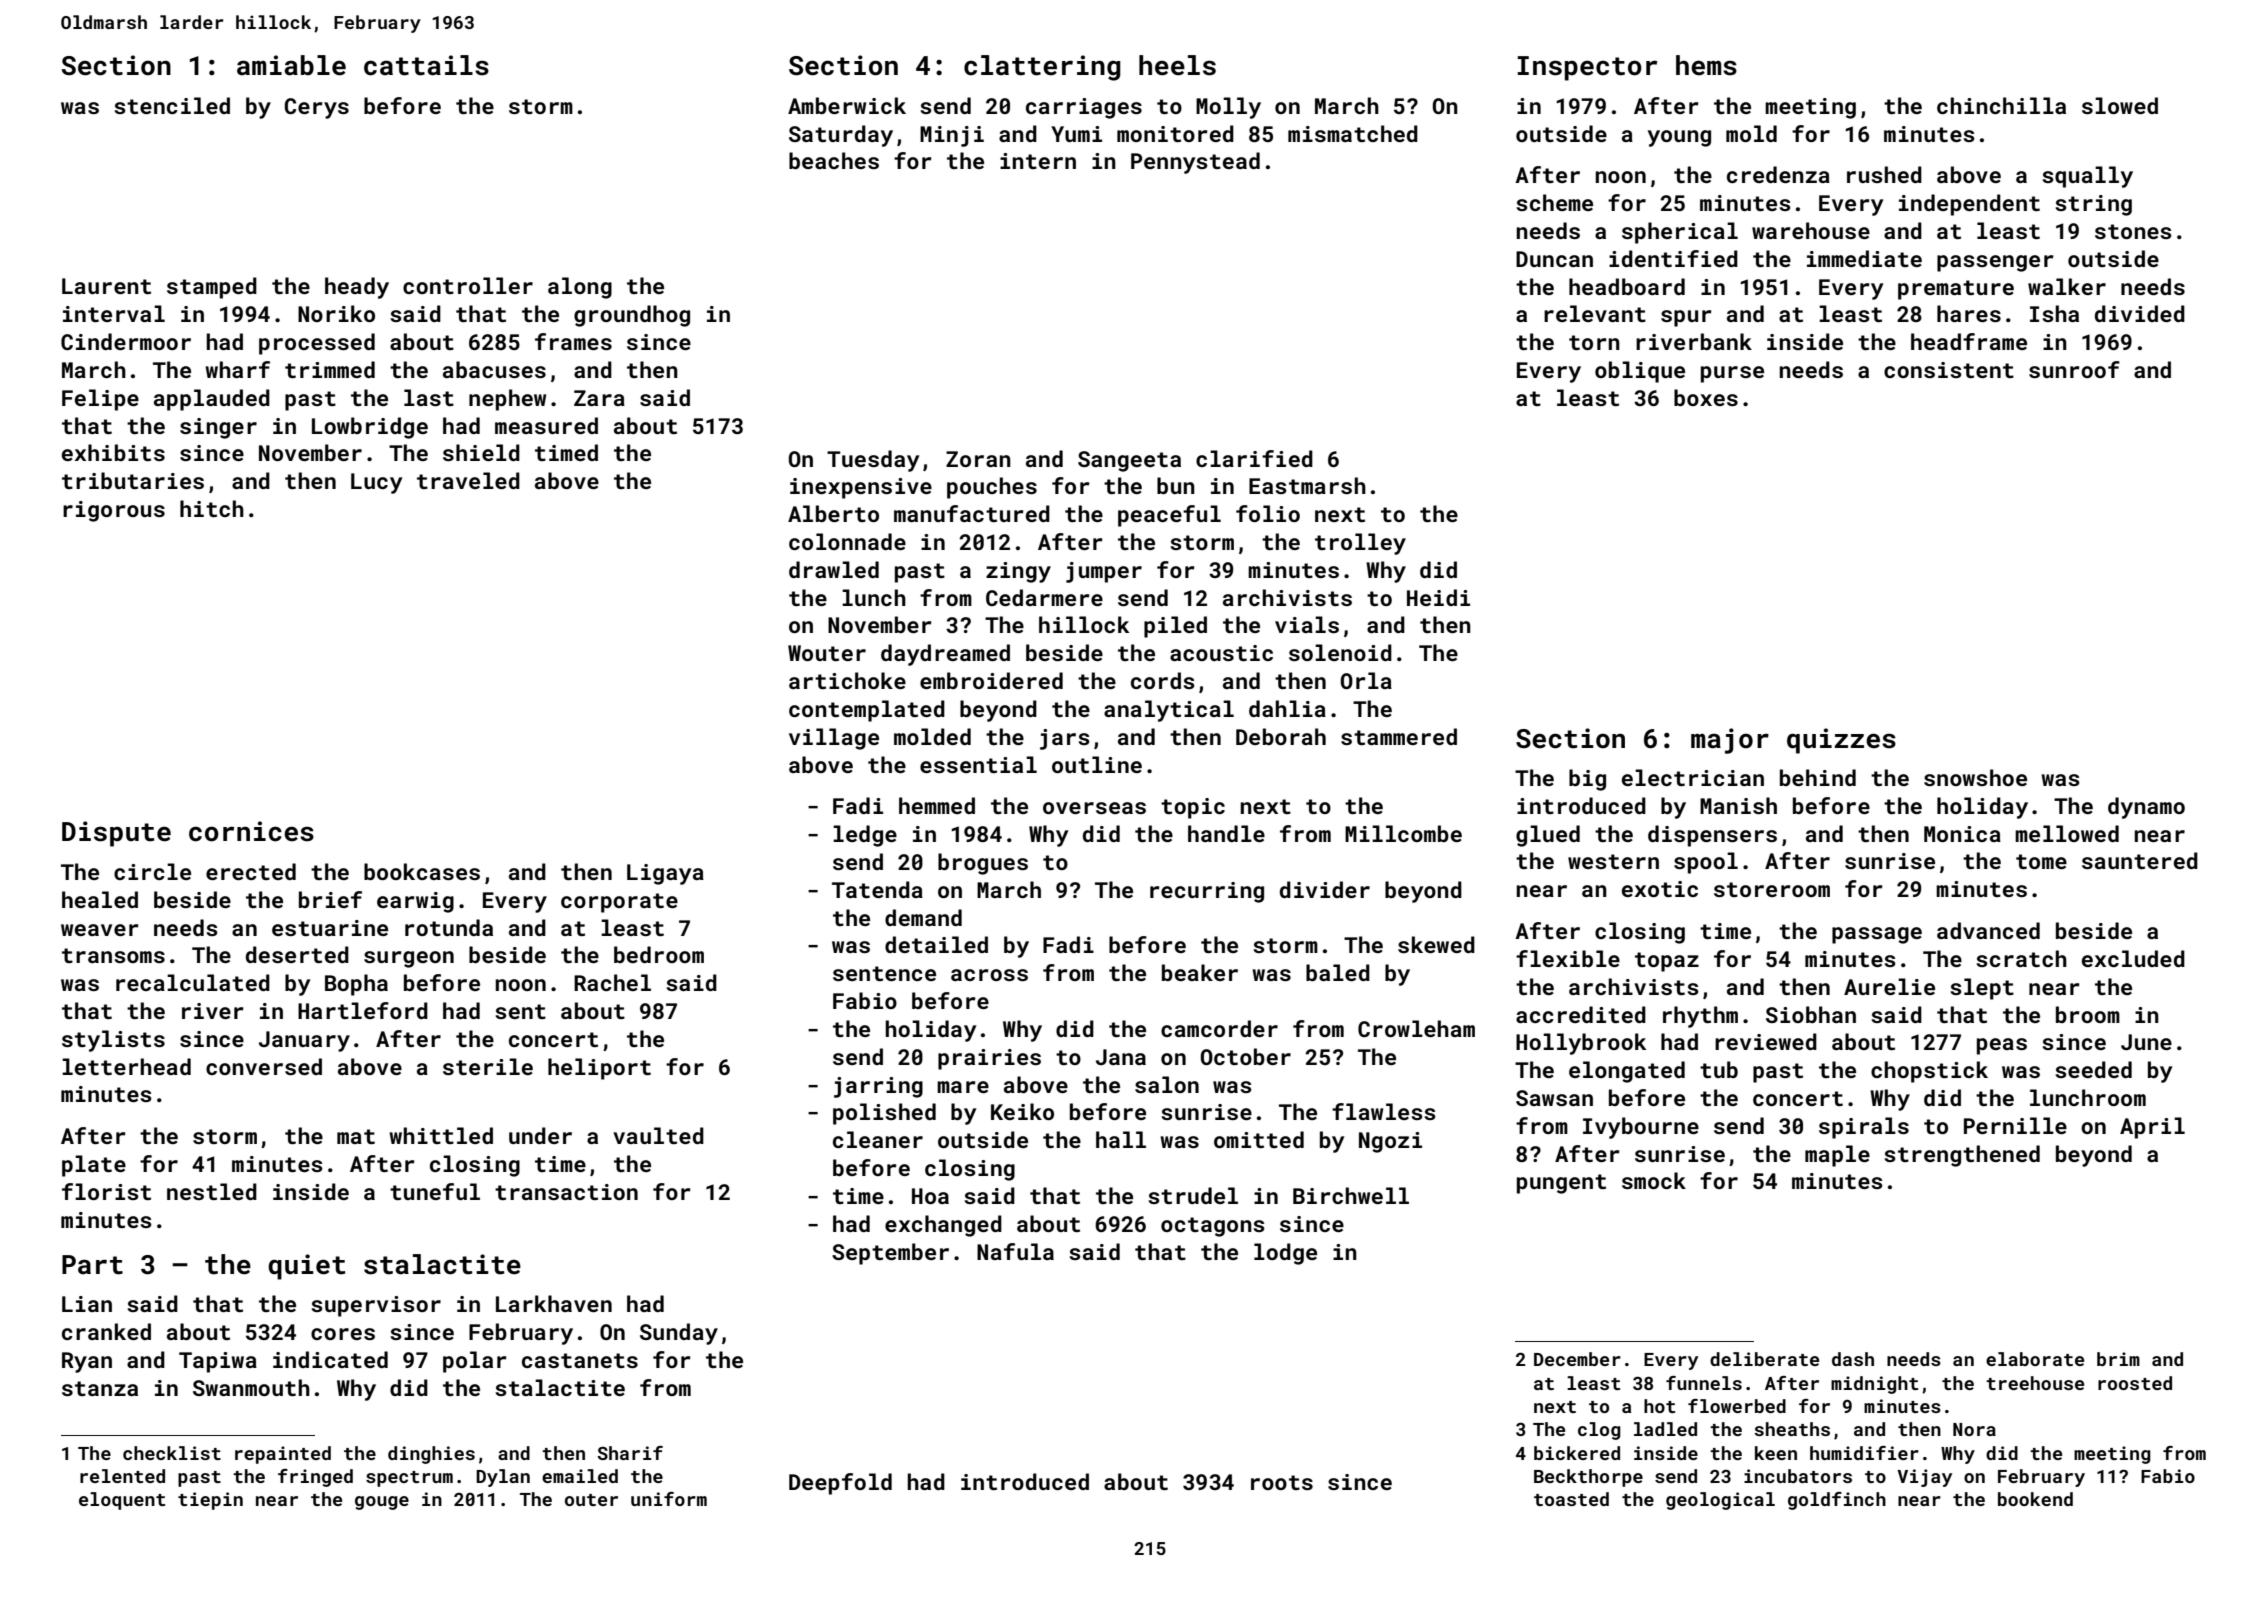  What do you see at coordinates (840, 1484) in the page?
I see `Deepfold` at bounding box center [840, 1484].
